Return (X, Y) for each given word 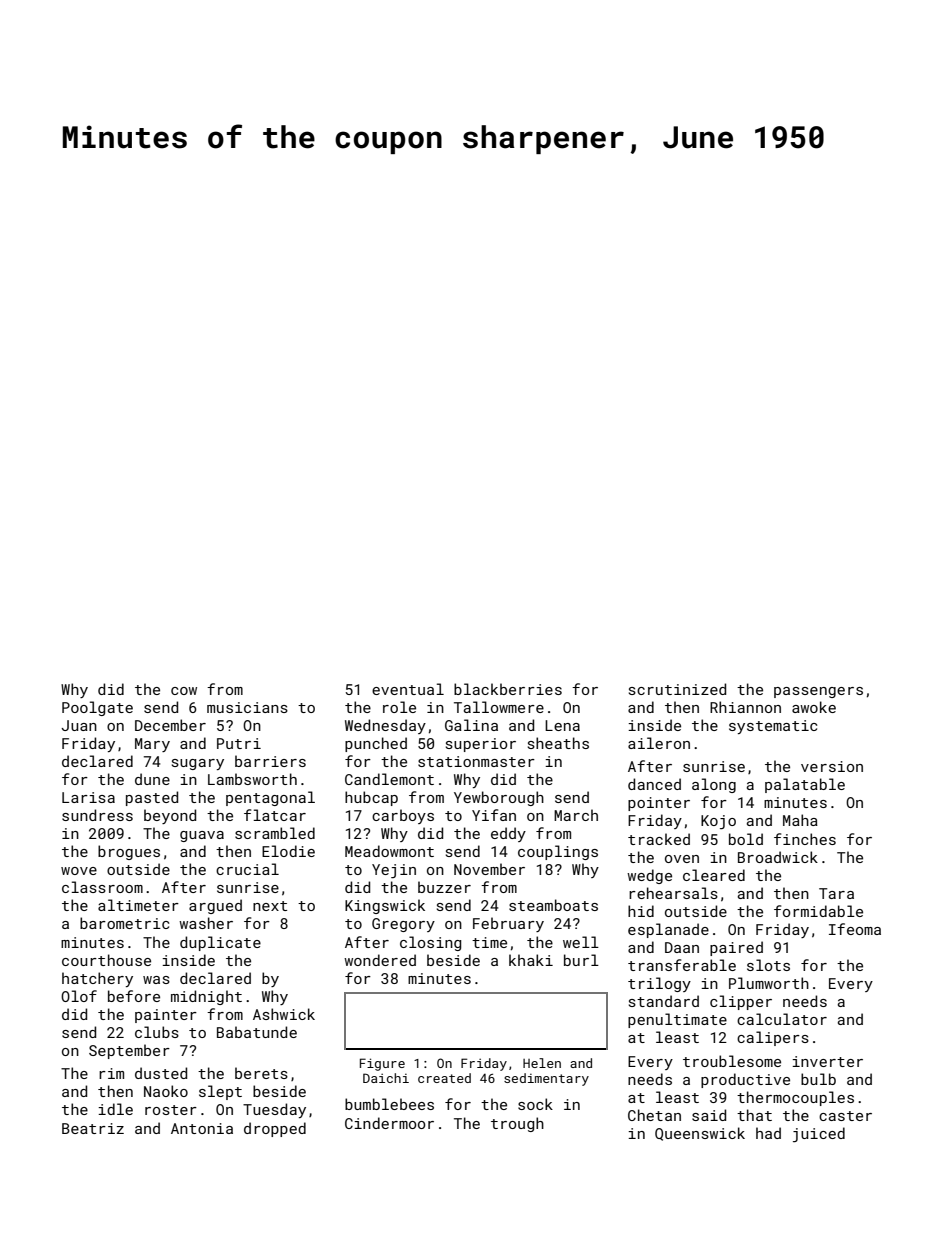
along (714, 785)
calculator (782, 1019)
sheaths (558, 743)
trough (517, 1124)
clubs (157, 1032)
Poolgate (97, 708)
